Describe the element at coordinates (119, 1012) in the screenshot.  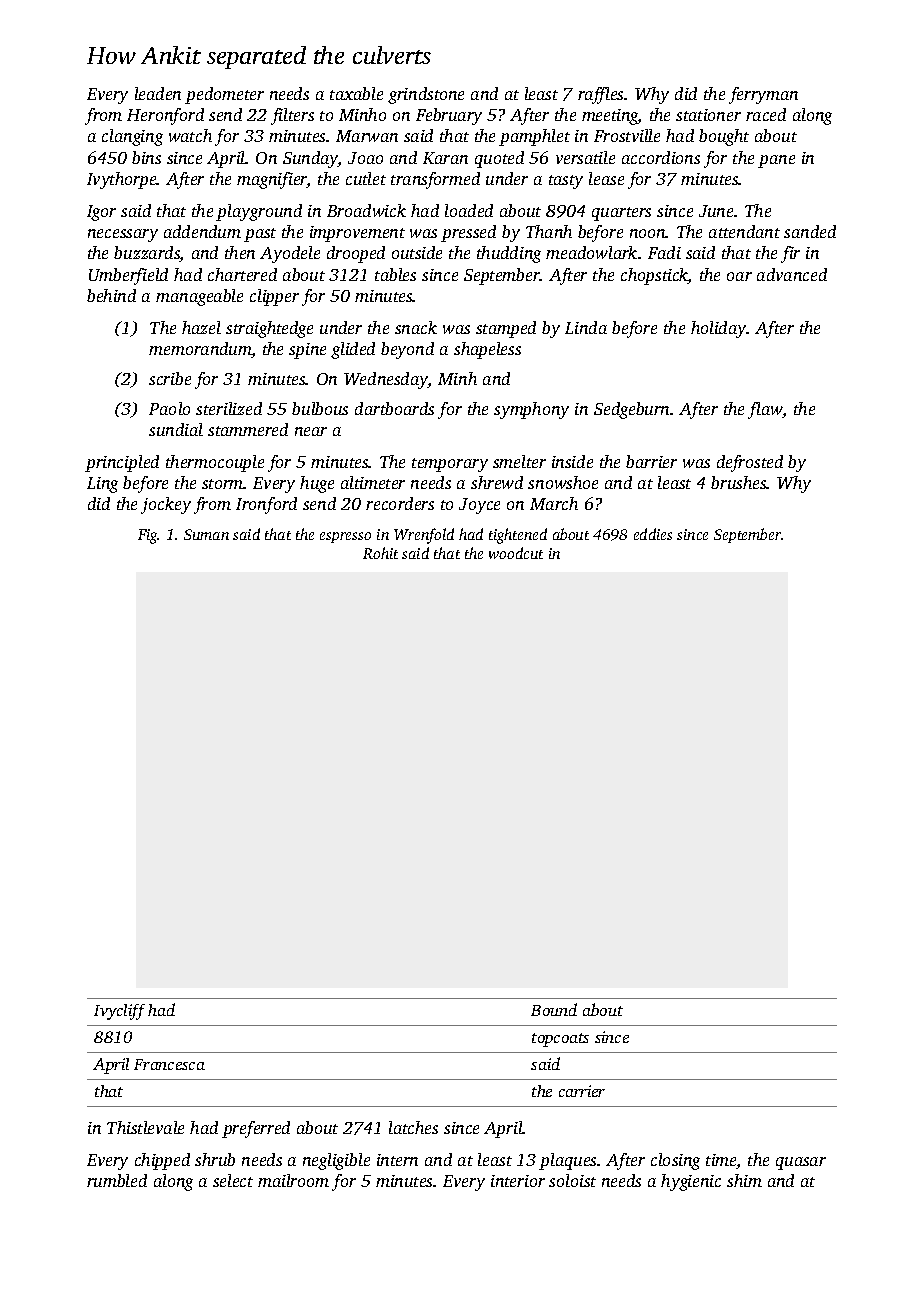
I see `Ivycliff` at that location.
